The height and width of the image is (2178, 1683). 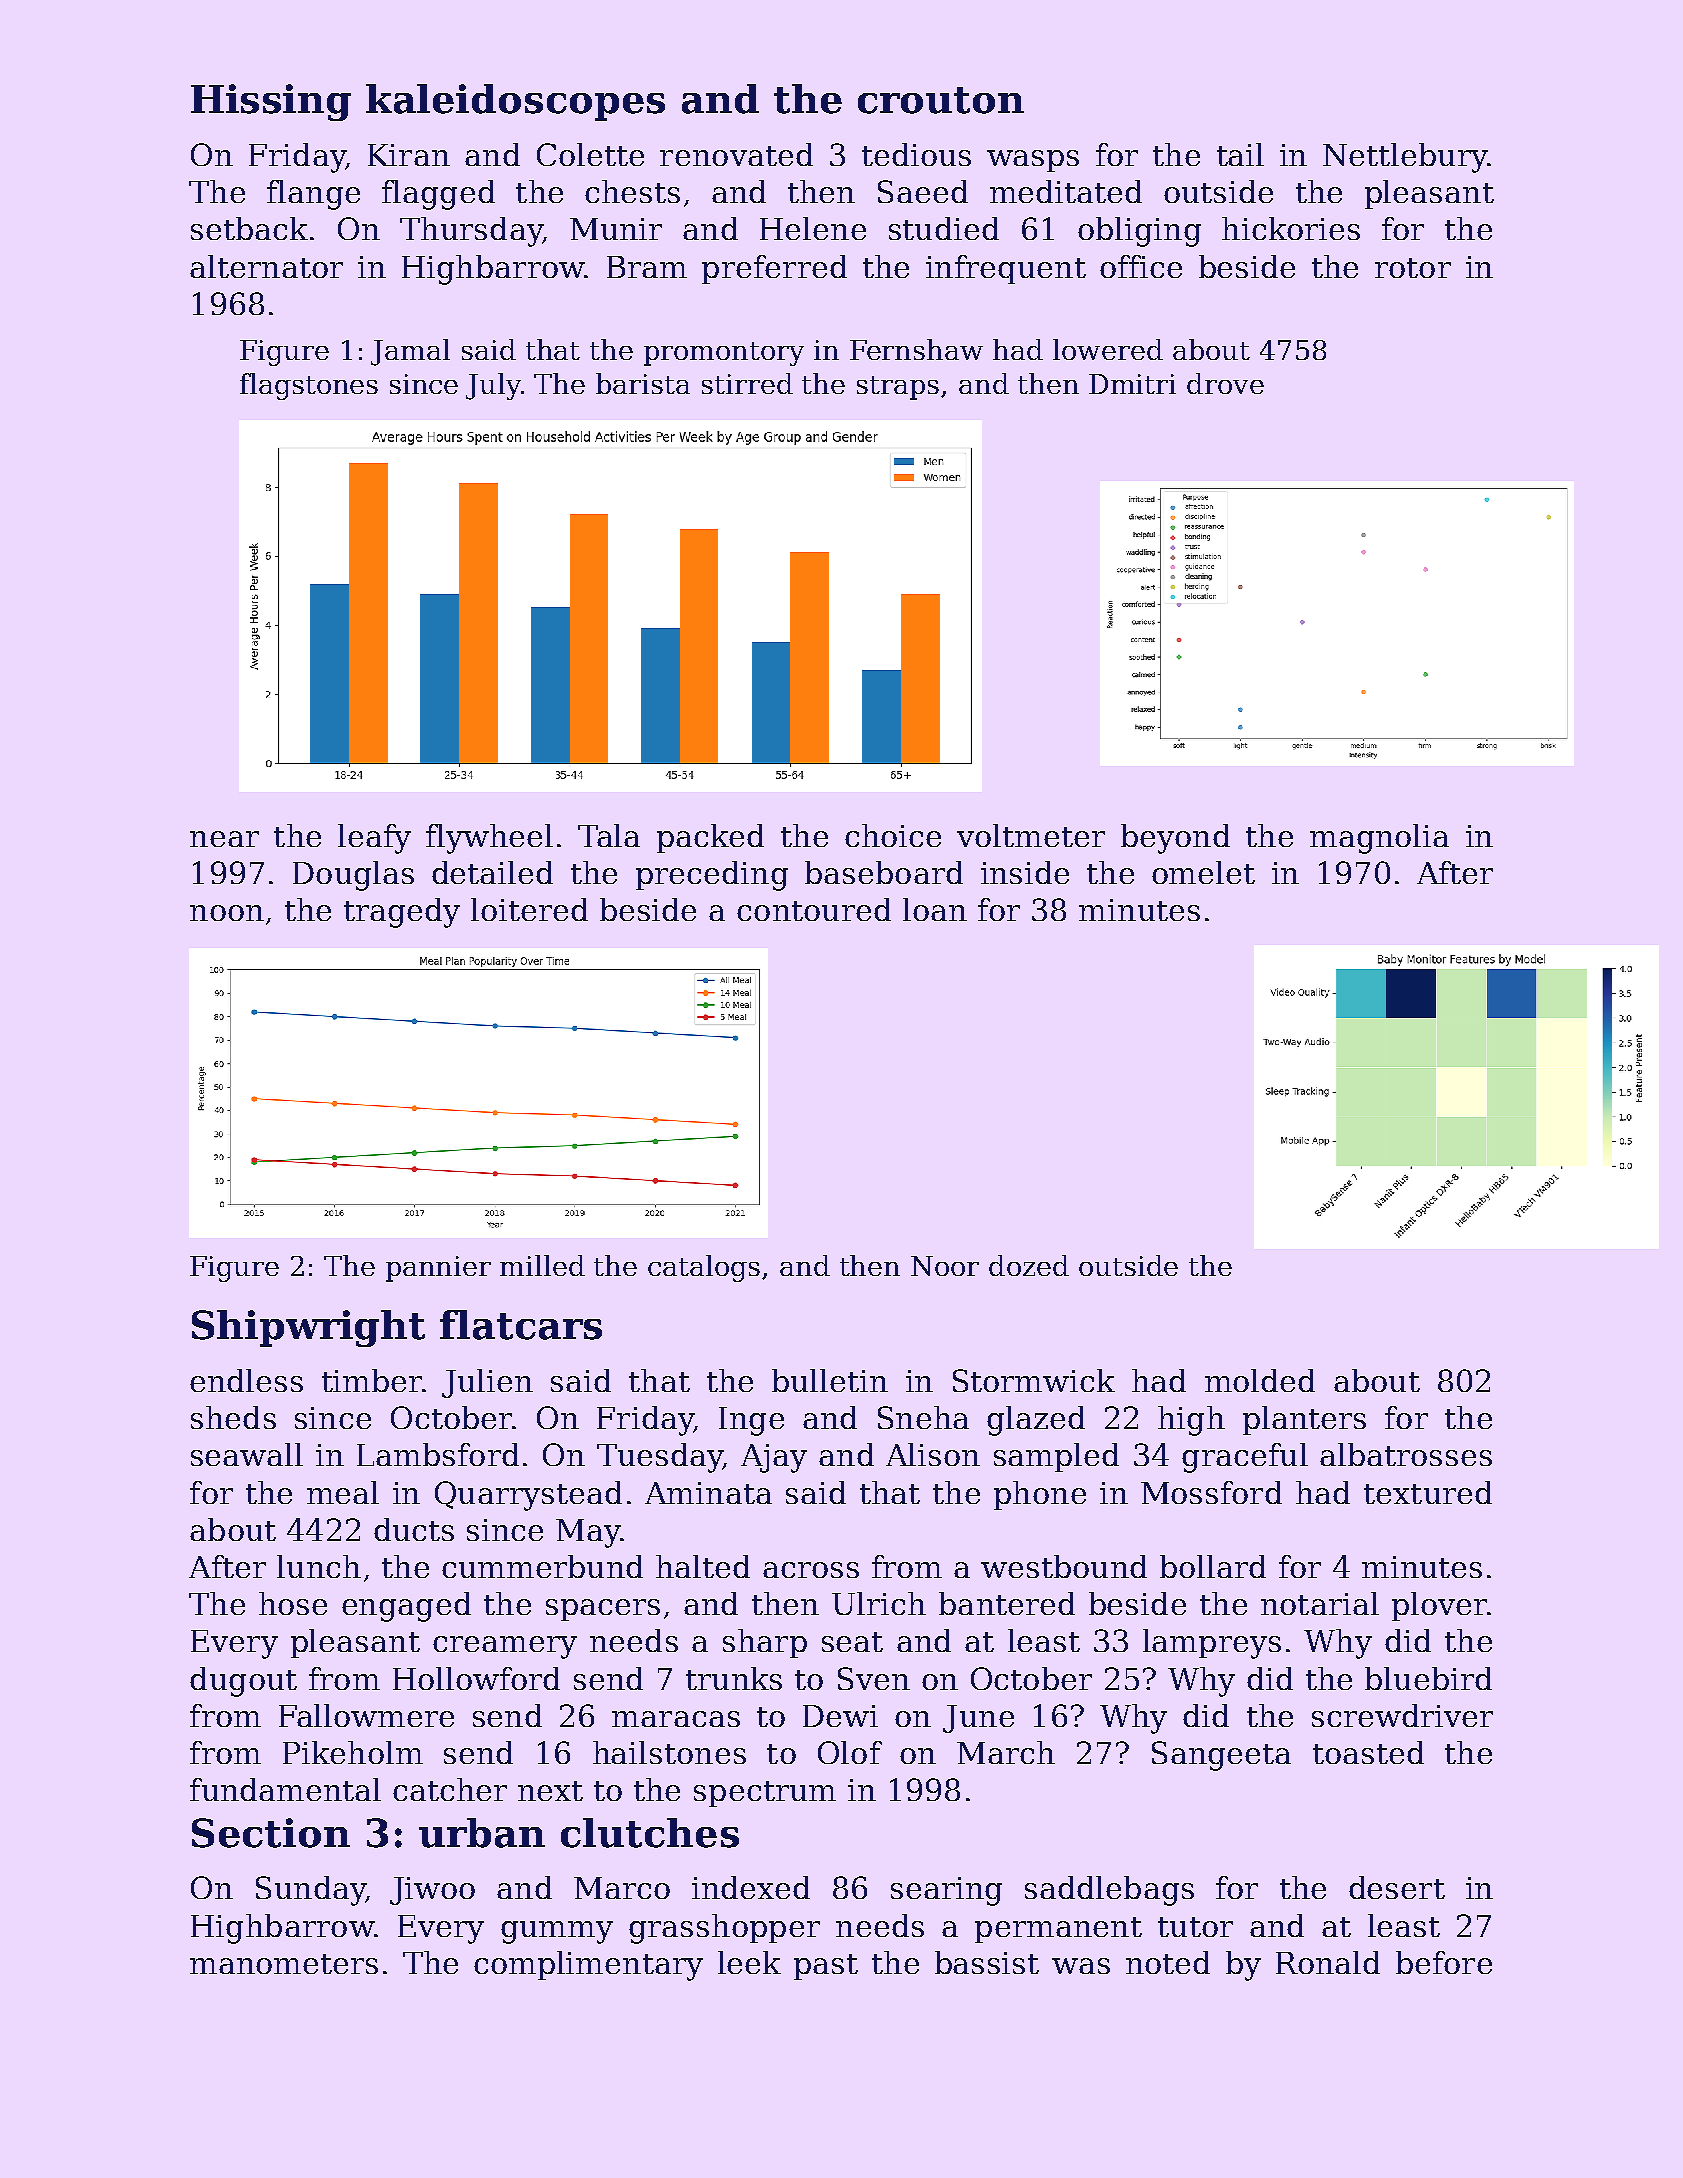 What do you see at coordinates (542, 1265) in the image?
I see `milled` at bounding box center [542, 1265].
